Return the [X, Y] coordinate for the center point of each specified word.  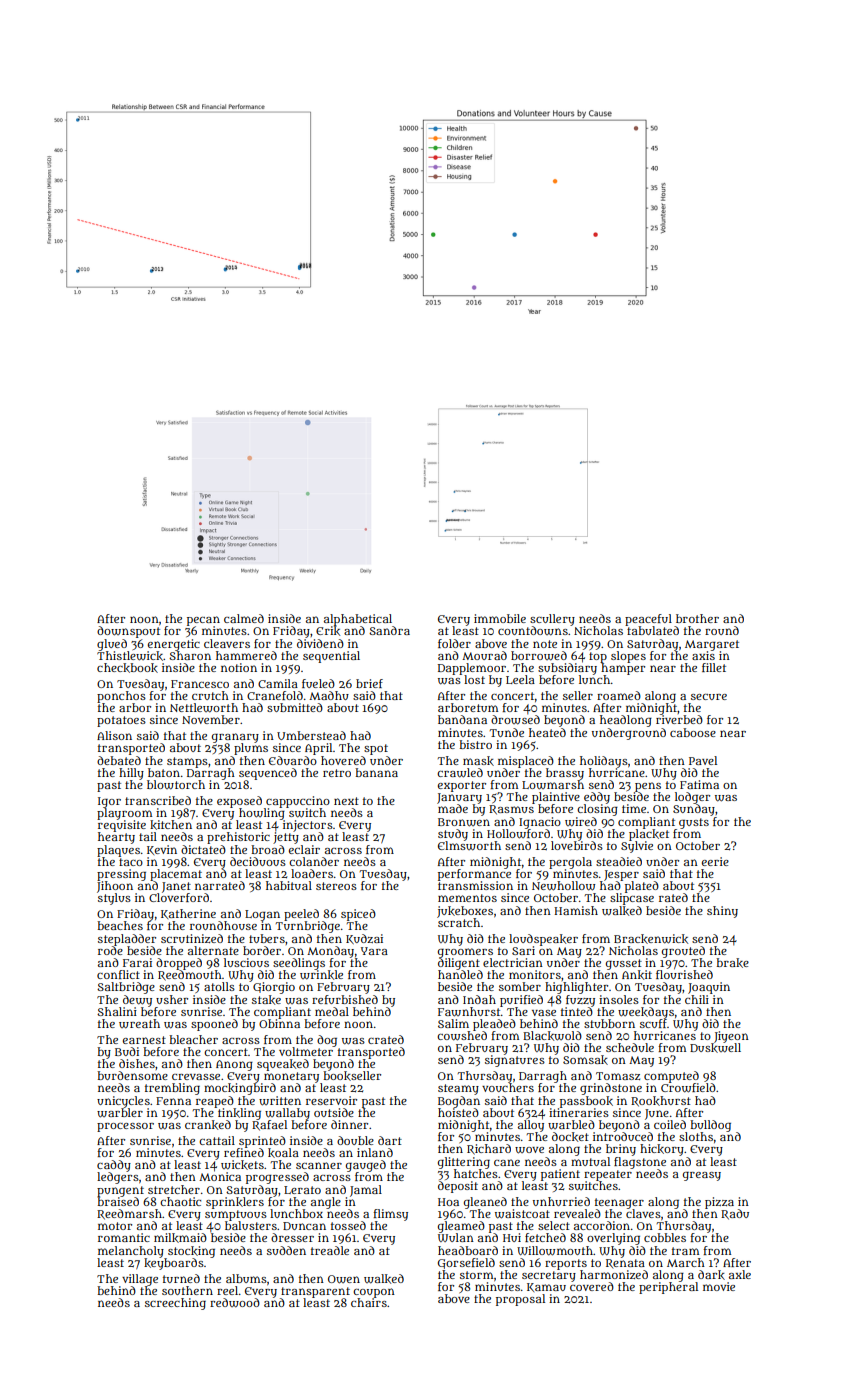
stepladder [127, 940]
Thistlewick [130, 656]
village [140, 1280]
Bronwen [464, 822]
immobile [500, 618]
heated [547, 732]
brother [697, 618]
